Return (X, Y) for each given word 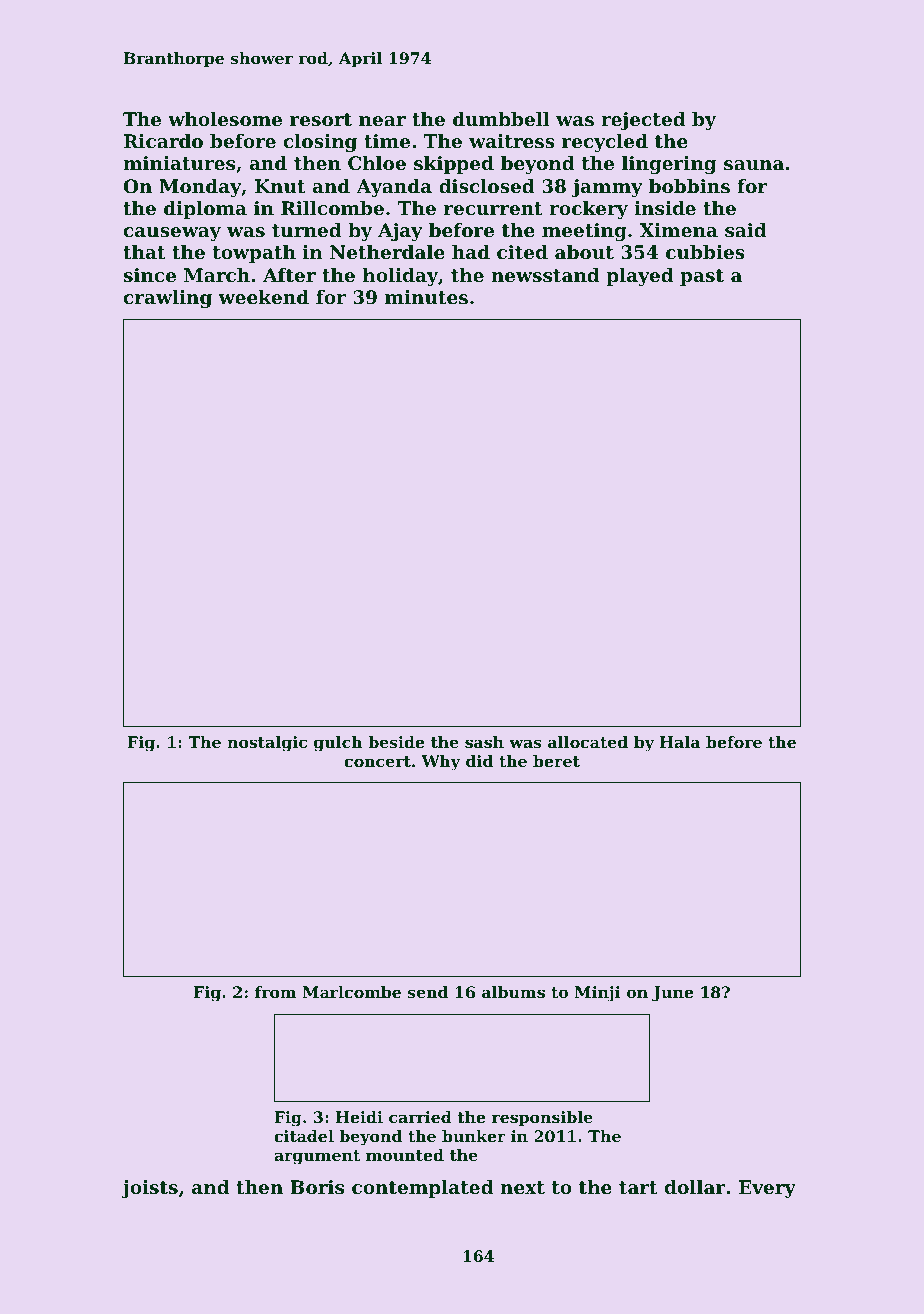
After (289, 275)
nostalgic (267, 744)
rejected (643, 121)
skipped (454, 165)
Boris (317, 1187)
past (702, 277)
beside (396, 742)
